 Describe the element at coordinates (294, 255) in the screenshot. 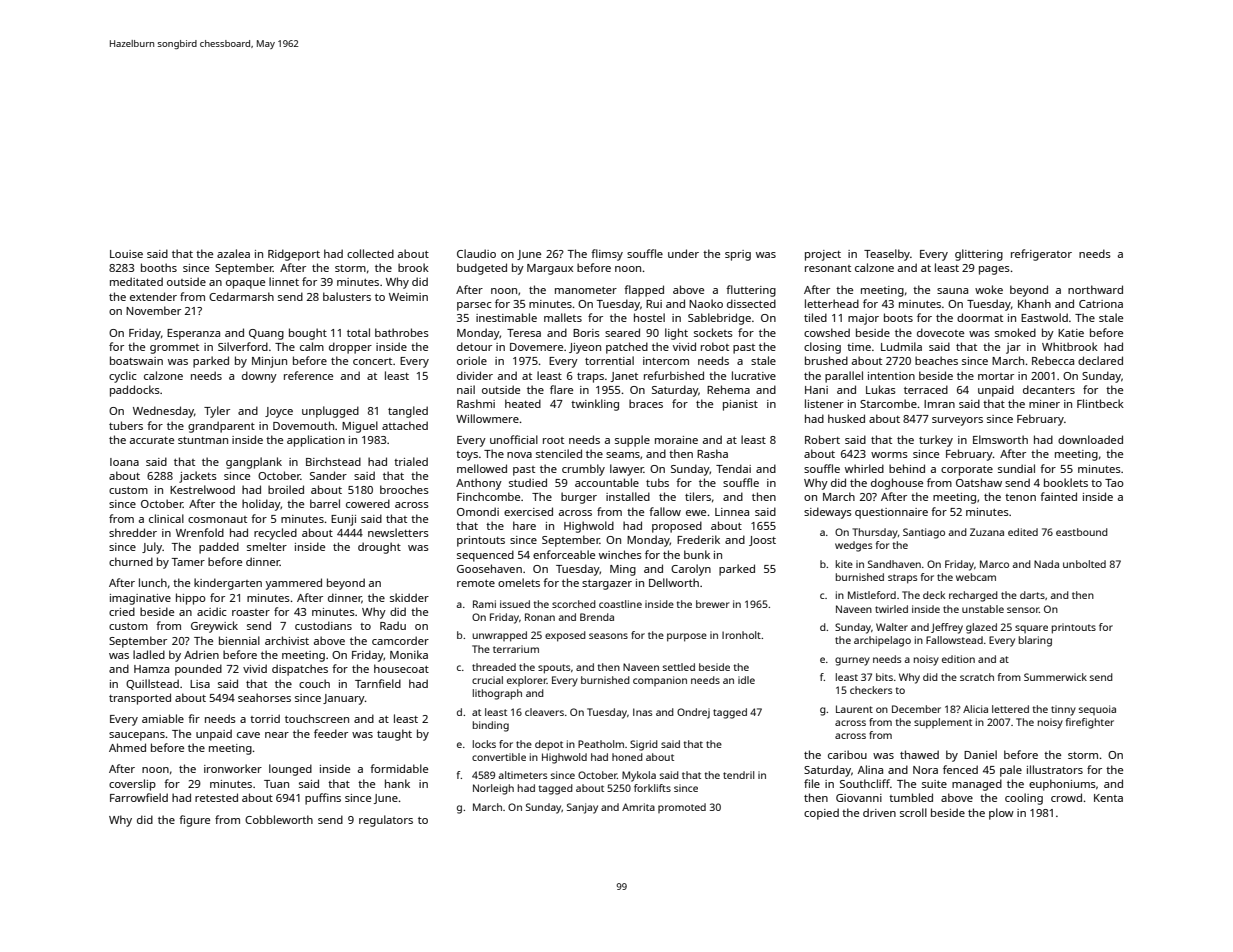

I see `Ridgeport` at that location.
